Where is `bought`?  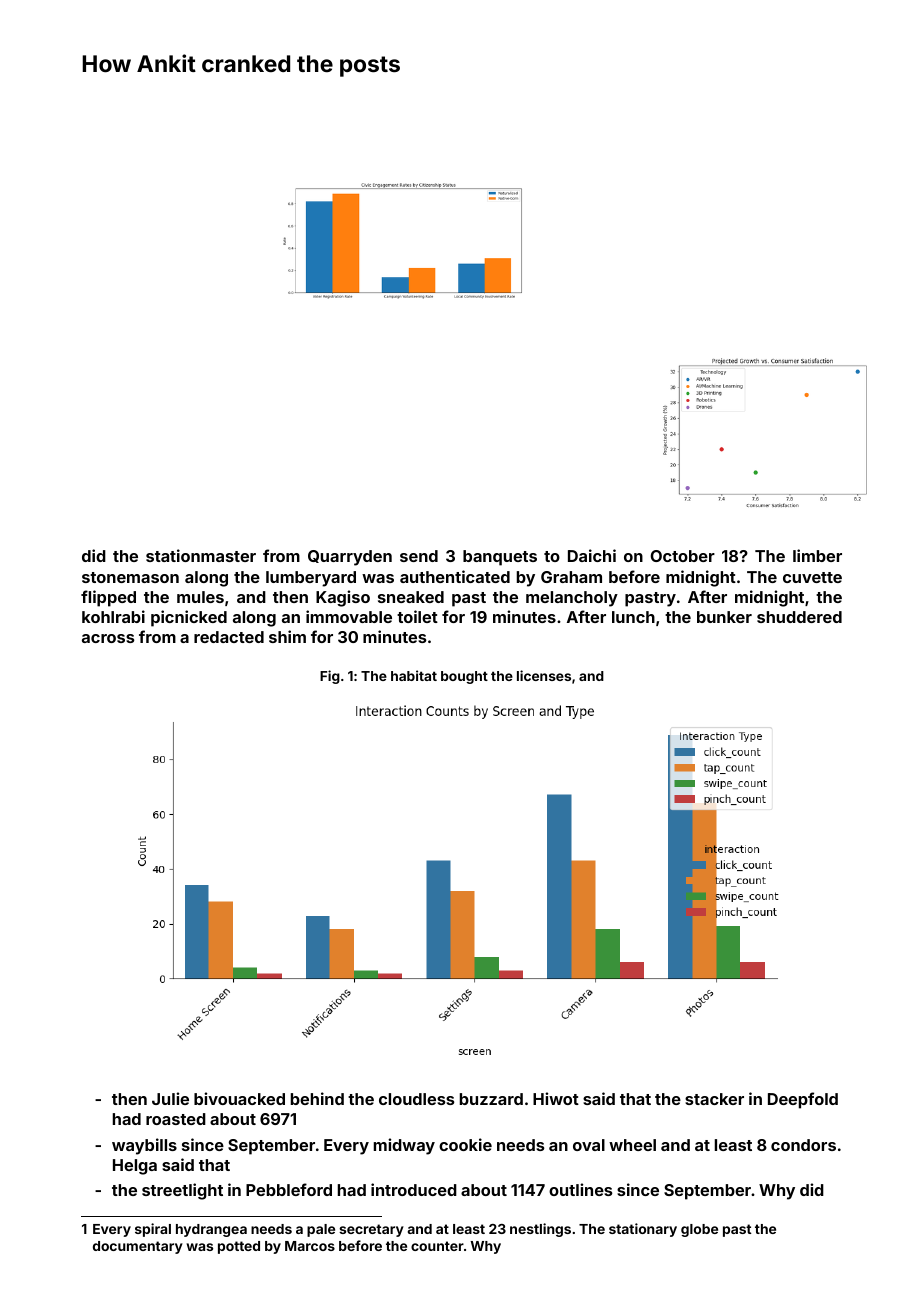
bought is located at coordinates (464, 677).
